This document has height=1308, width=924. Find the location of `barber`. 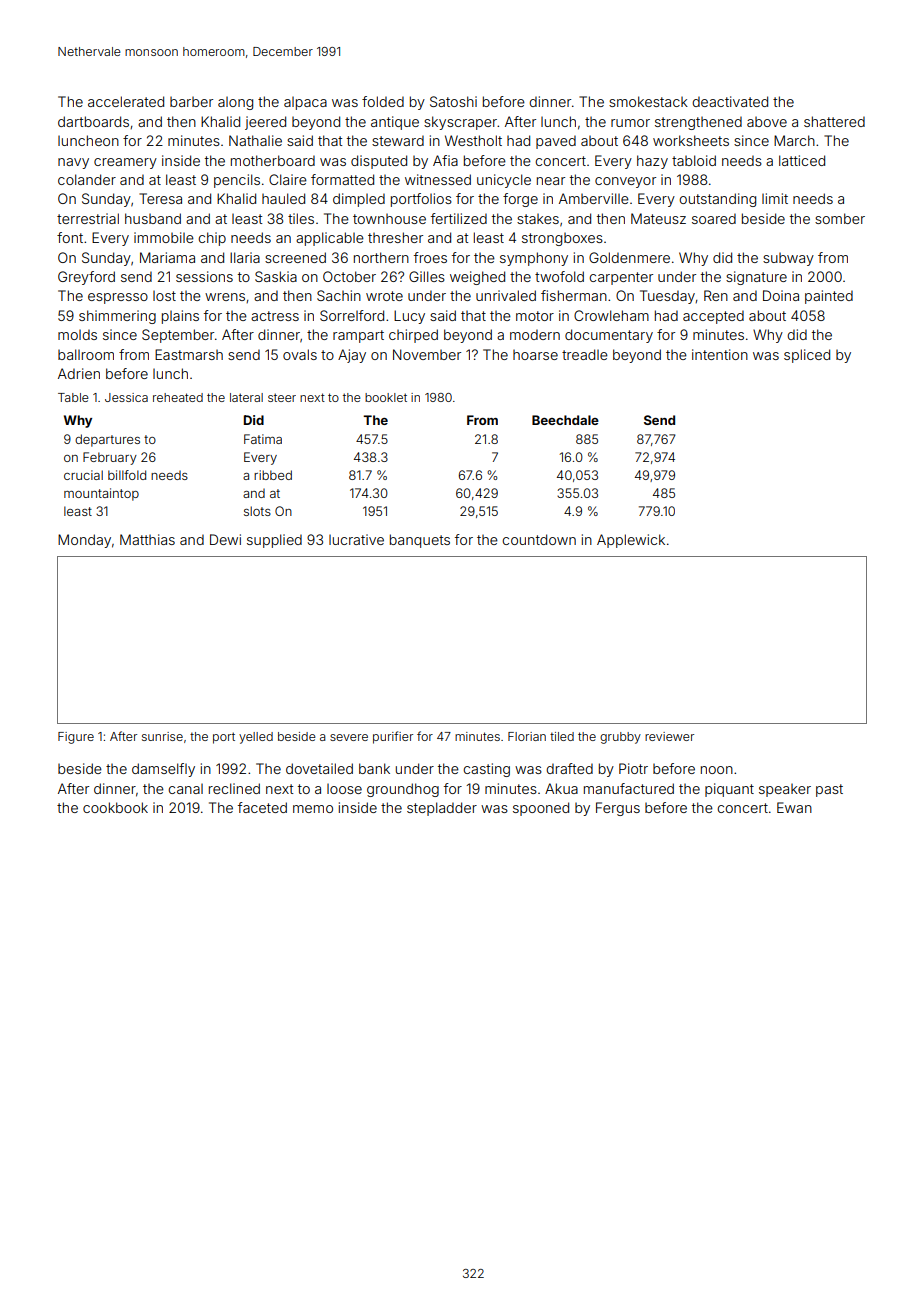

barber is located at coordinates (191, 102).
